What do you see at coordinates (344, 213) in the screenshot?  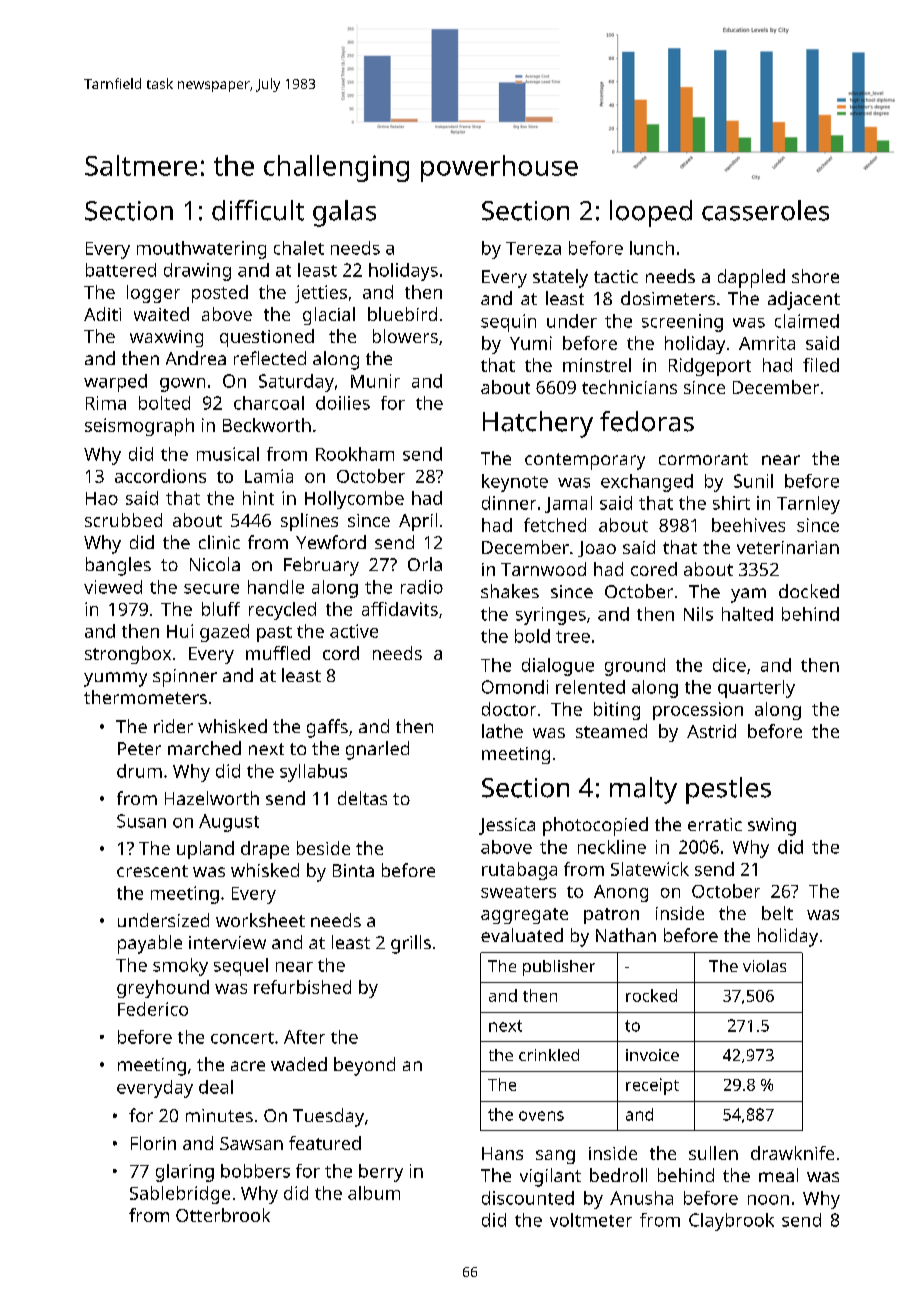 I see `galas` at bounding box center [344, 213].
